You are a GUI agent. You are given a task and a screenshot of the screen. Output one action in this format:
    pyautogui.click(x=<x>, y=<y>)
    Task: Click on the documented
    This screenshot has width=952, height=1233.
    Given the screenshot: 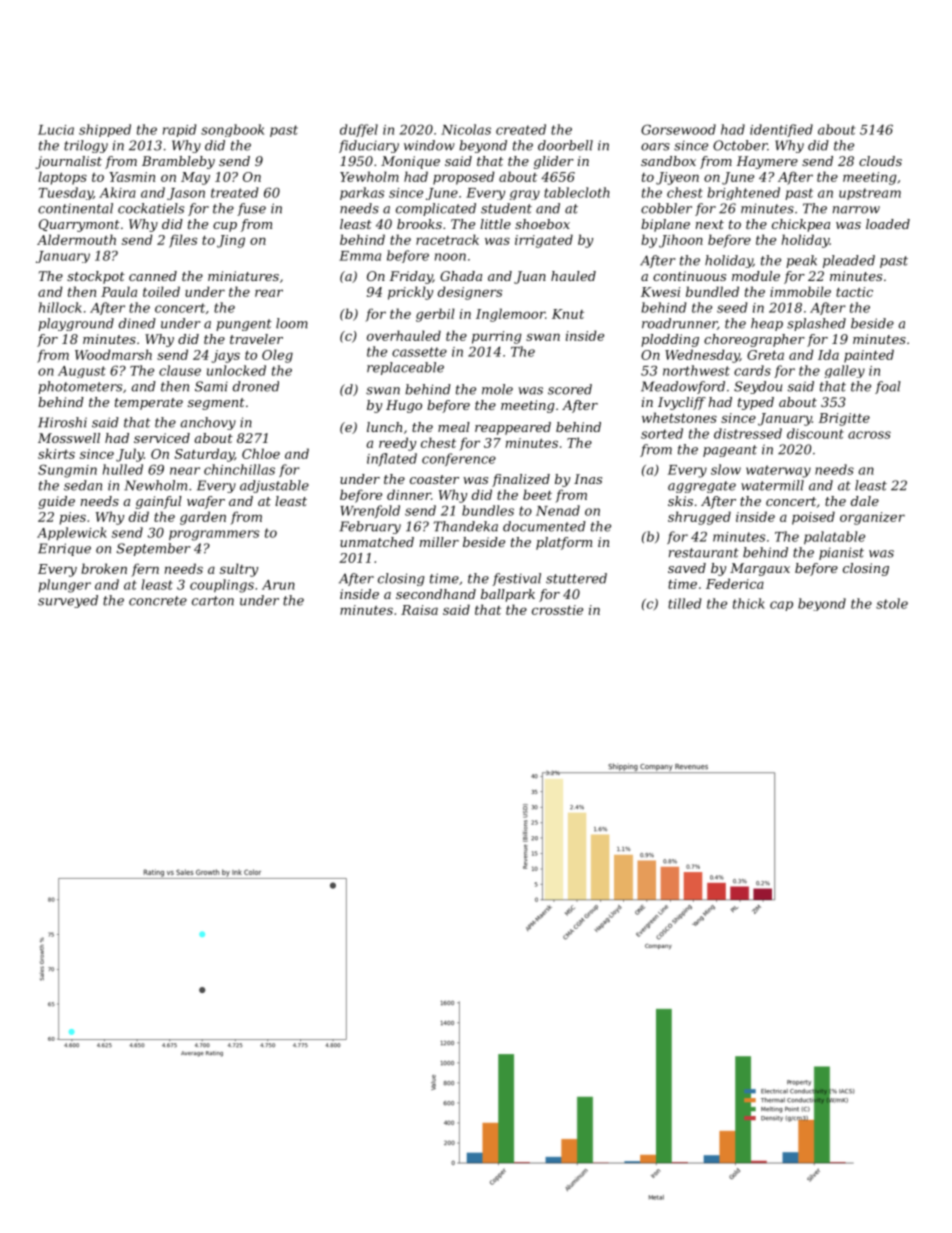 What is the action you would take?
    pyautogui.click(x=544, y=526)
